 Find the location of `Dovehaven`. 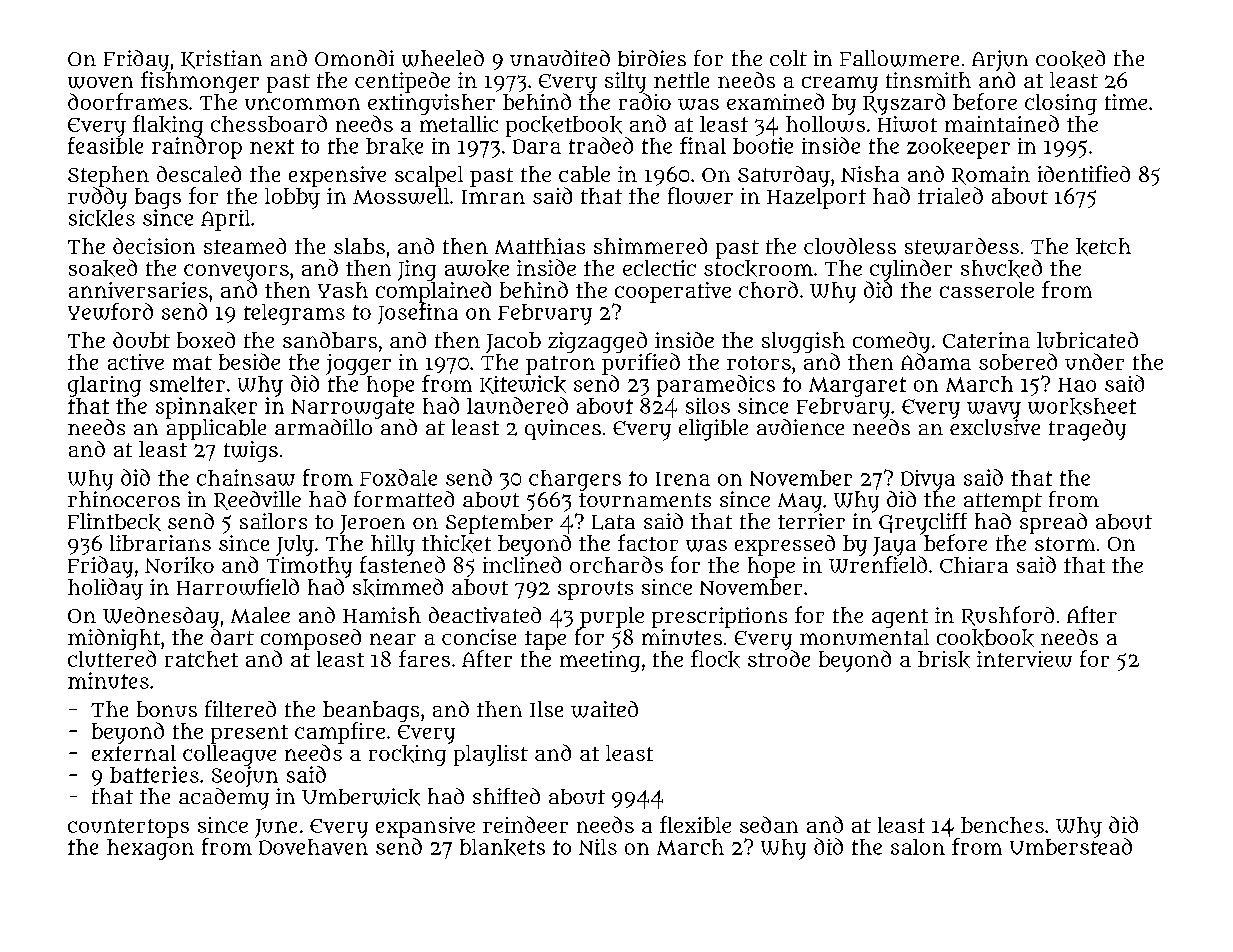

Dovehaven is located at coordinates (313, 847).
